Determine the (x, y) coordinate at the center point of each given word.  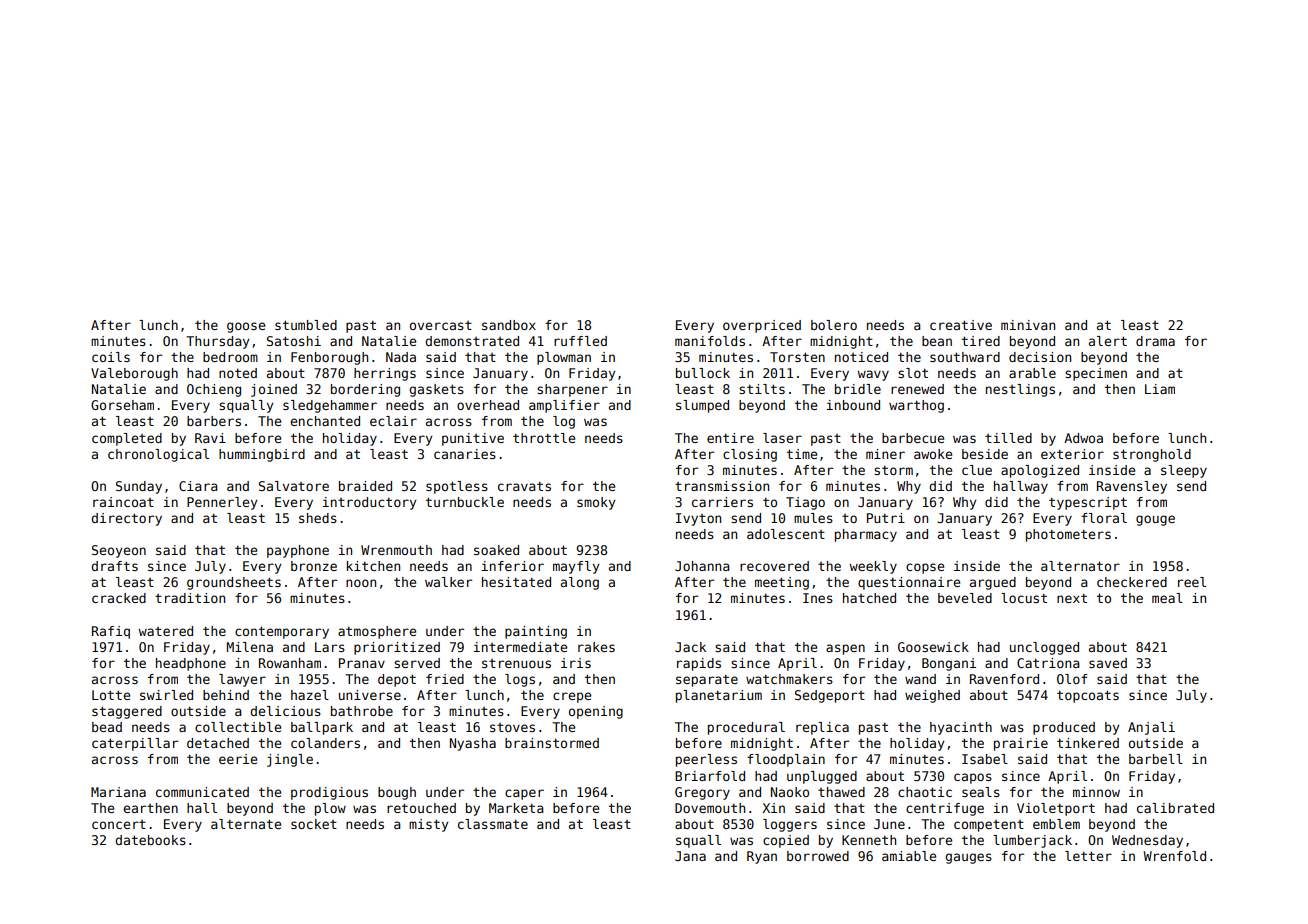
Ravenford (1004, 679)
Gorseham (122, 405)
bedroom (230, 357)
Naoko (790, 792)
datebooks (150, 840)
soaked (496, 550)
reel (1192, 582)
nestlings (1020, 390)
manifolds (710, 341)
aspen (845, 649)
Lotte (111, 695)
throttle (544, 438)
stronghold (1152, 455)
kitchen (373, 566)
